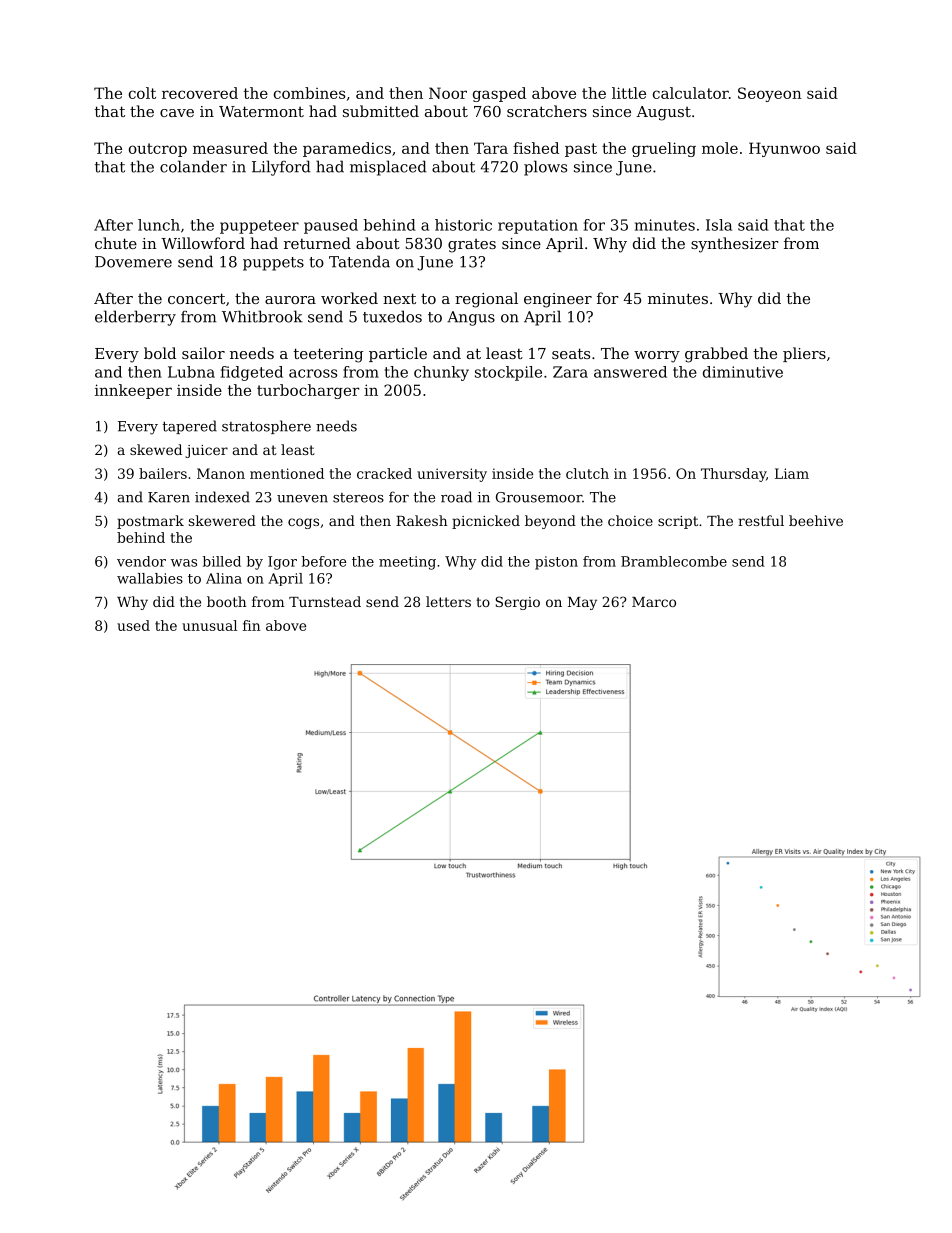 The width and height of the screenshot is (952, 1233). I want to click on Liam, so click(792, 473).
